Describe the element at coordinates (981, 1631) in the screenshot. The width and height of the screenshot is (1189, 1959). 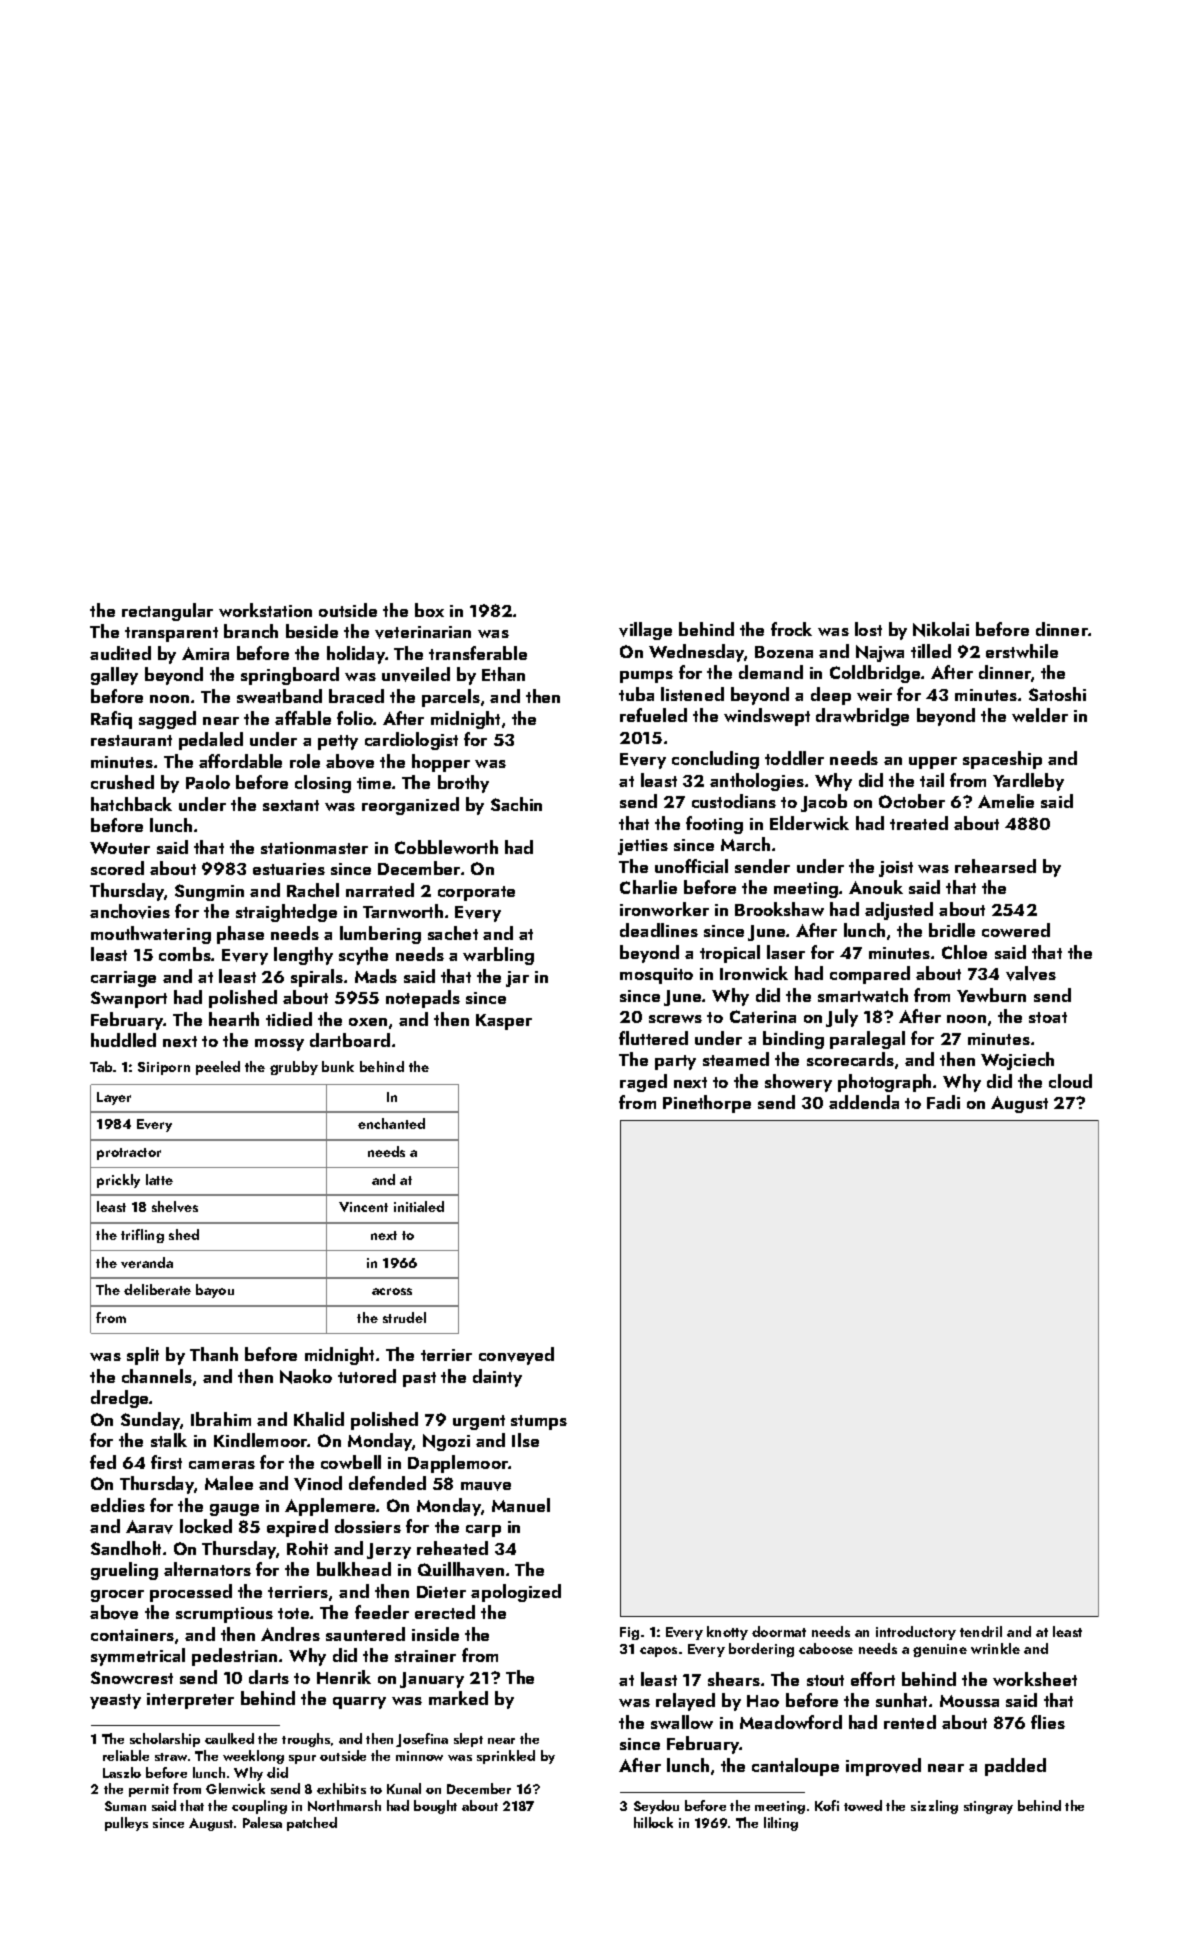
I see `tendril` at that location.
